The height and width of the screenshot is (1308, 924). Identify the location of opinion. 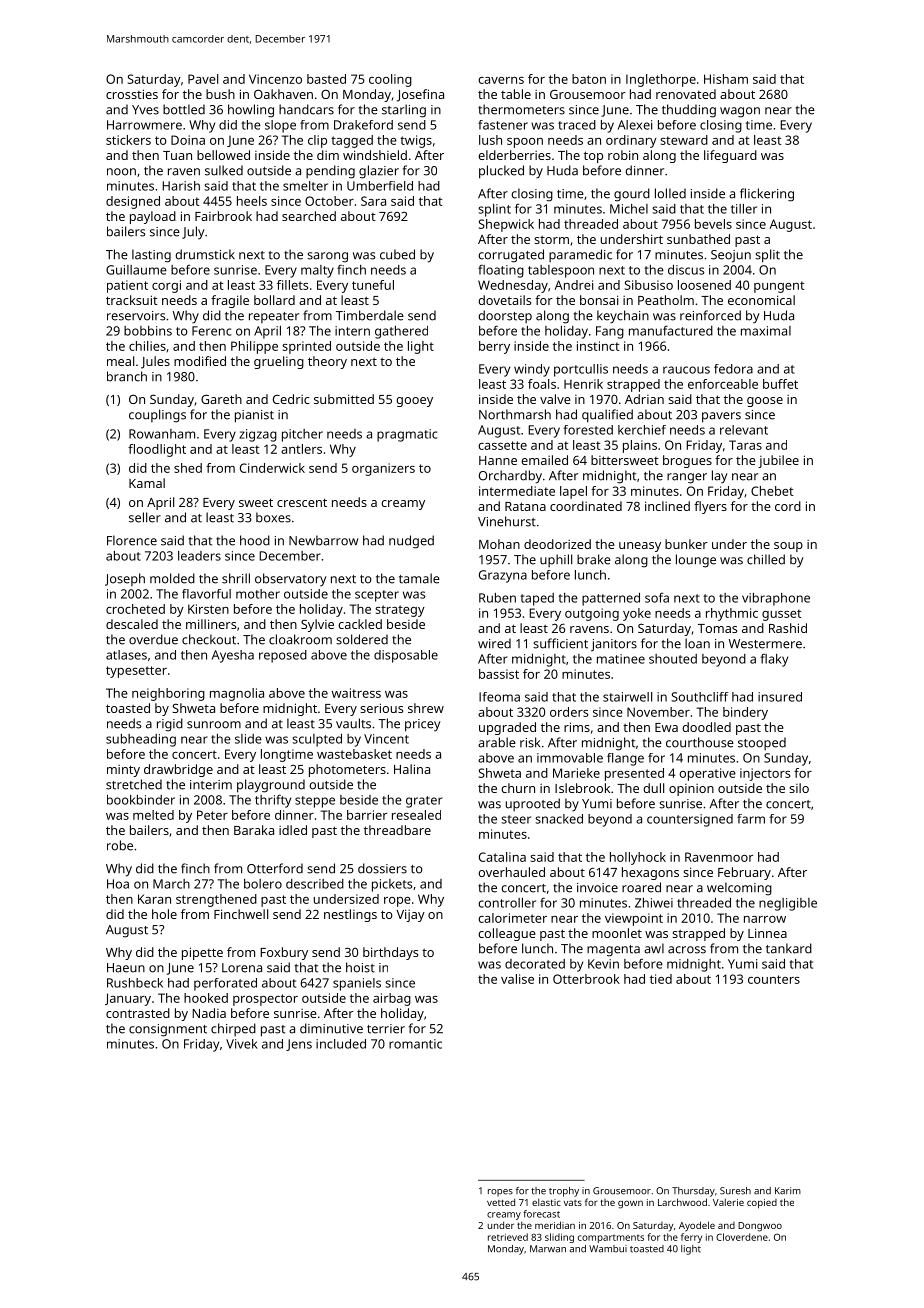
(691, 790).
